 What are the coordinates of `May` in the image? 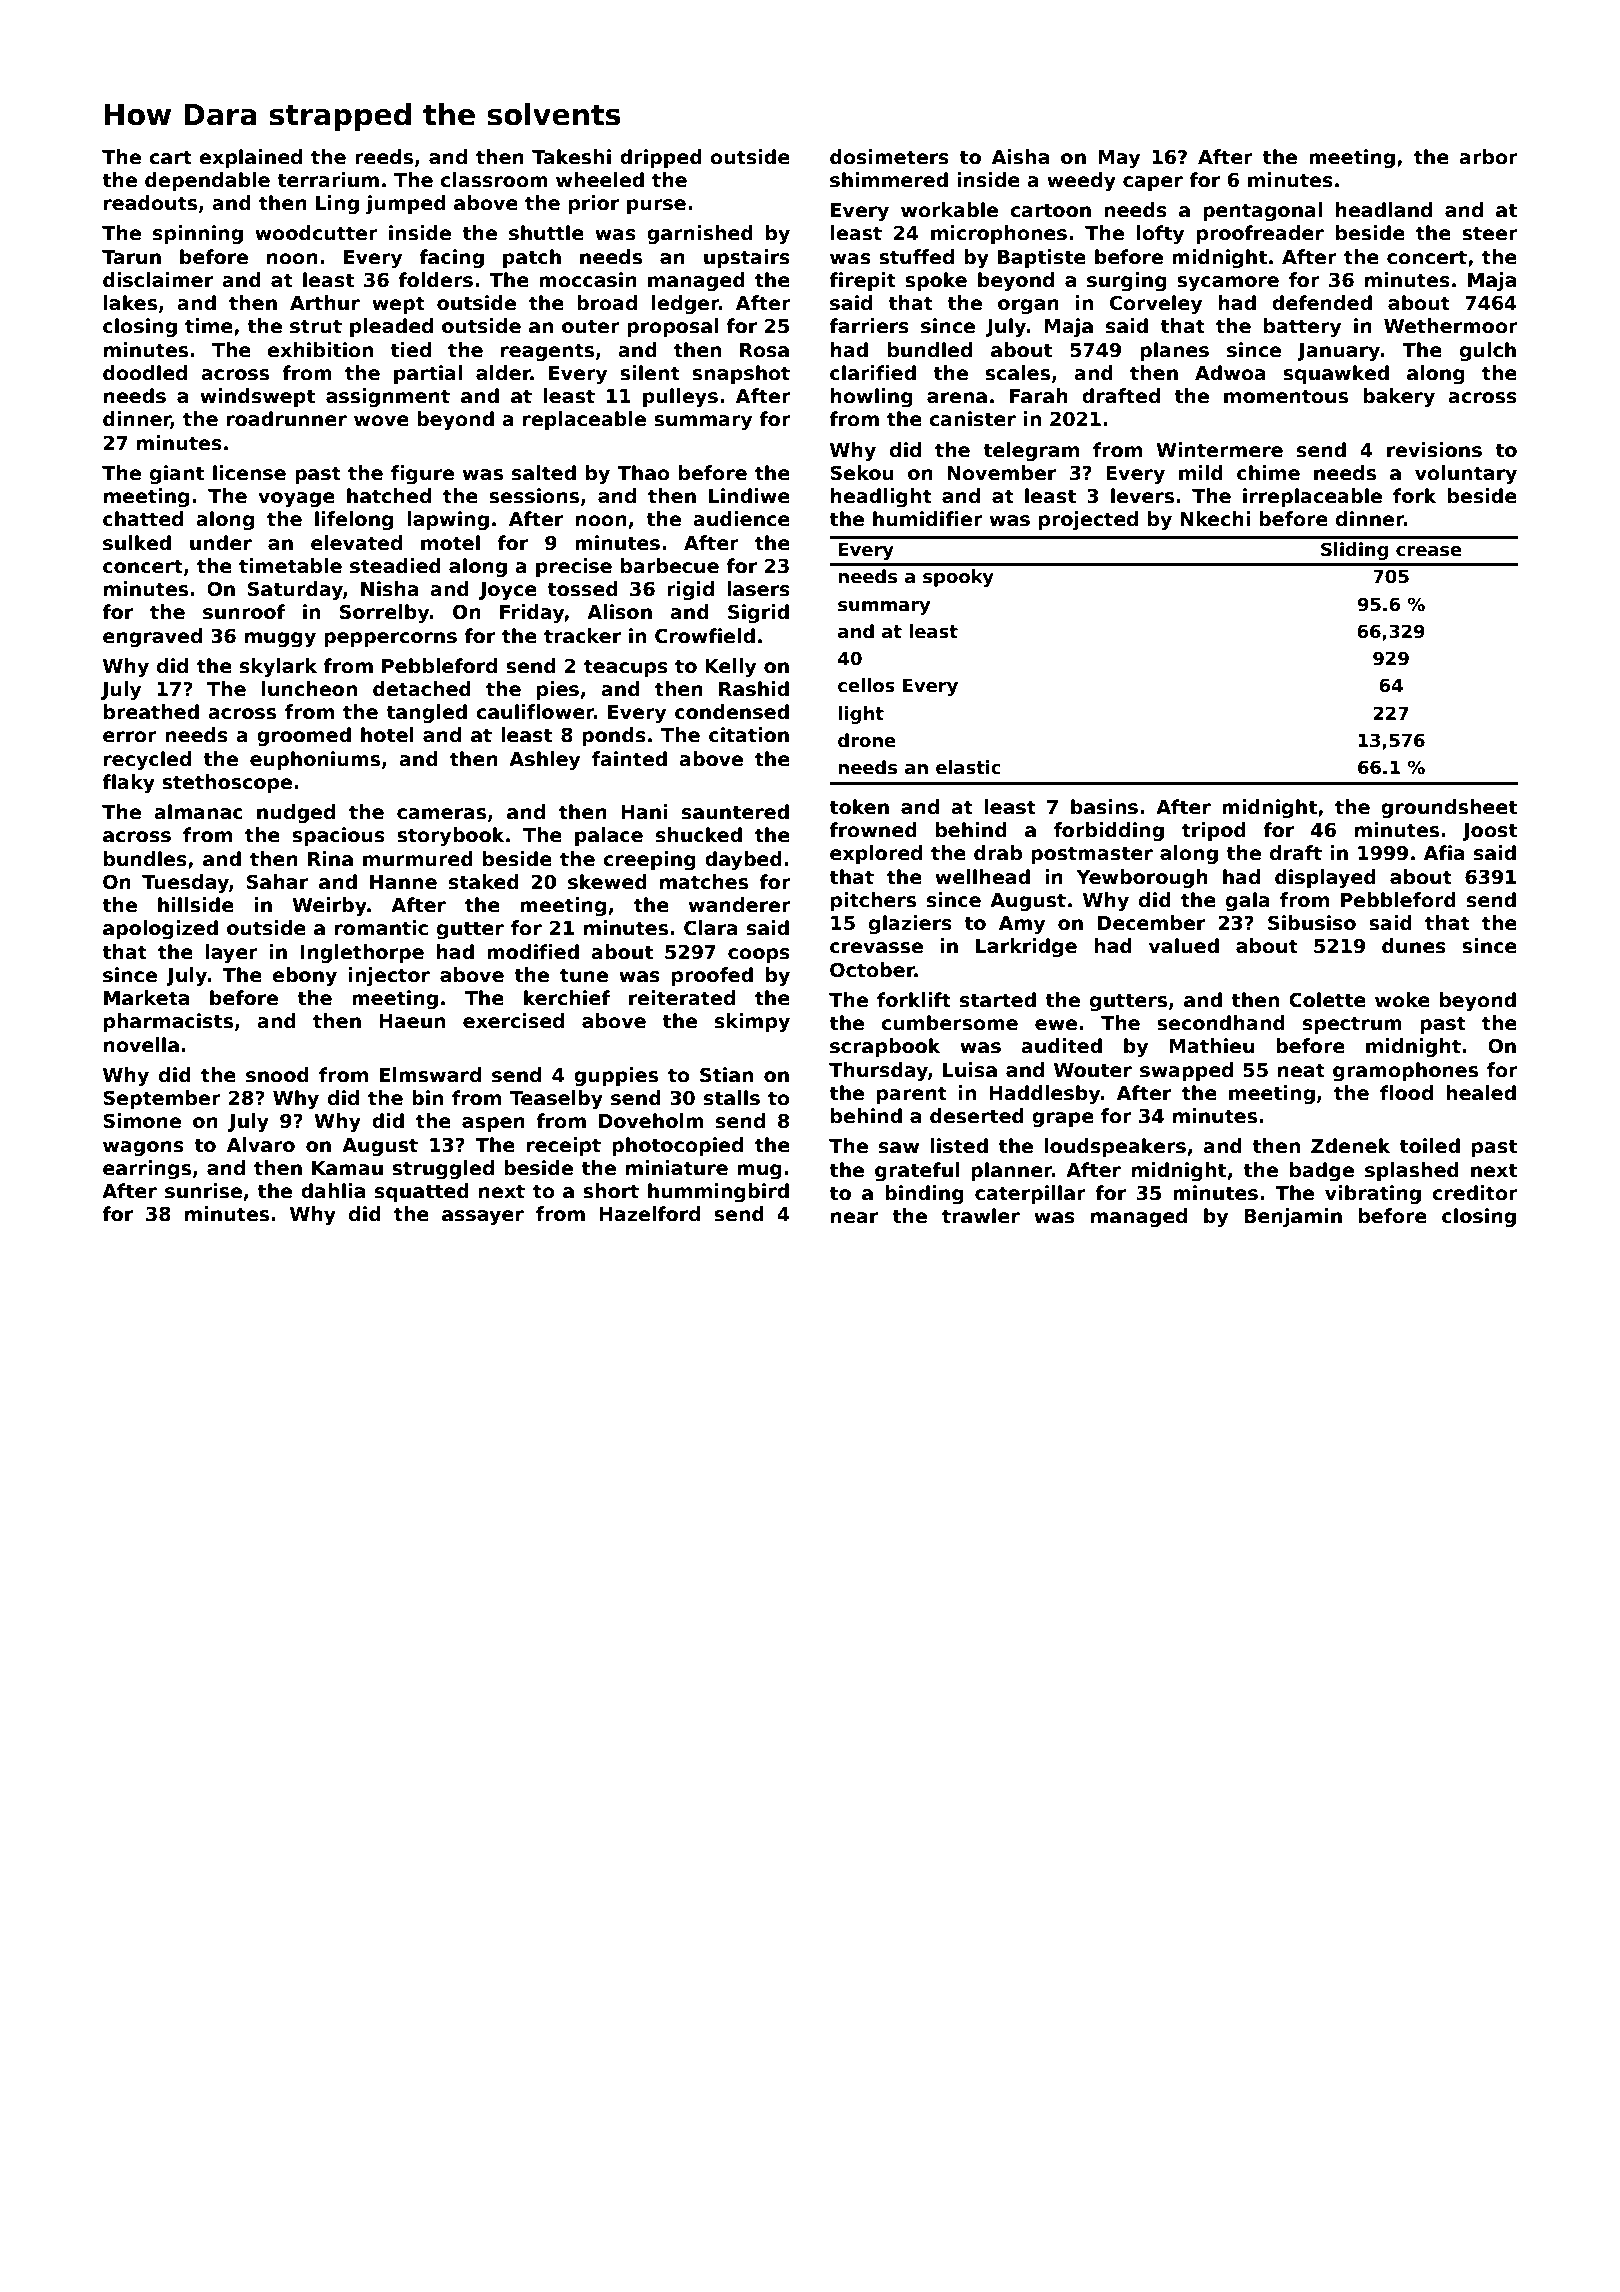 It's located at (1119, 159).
